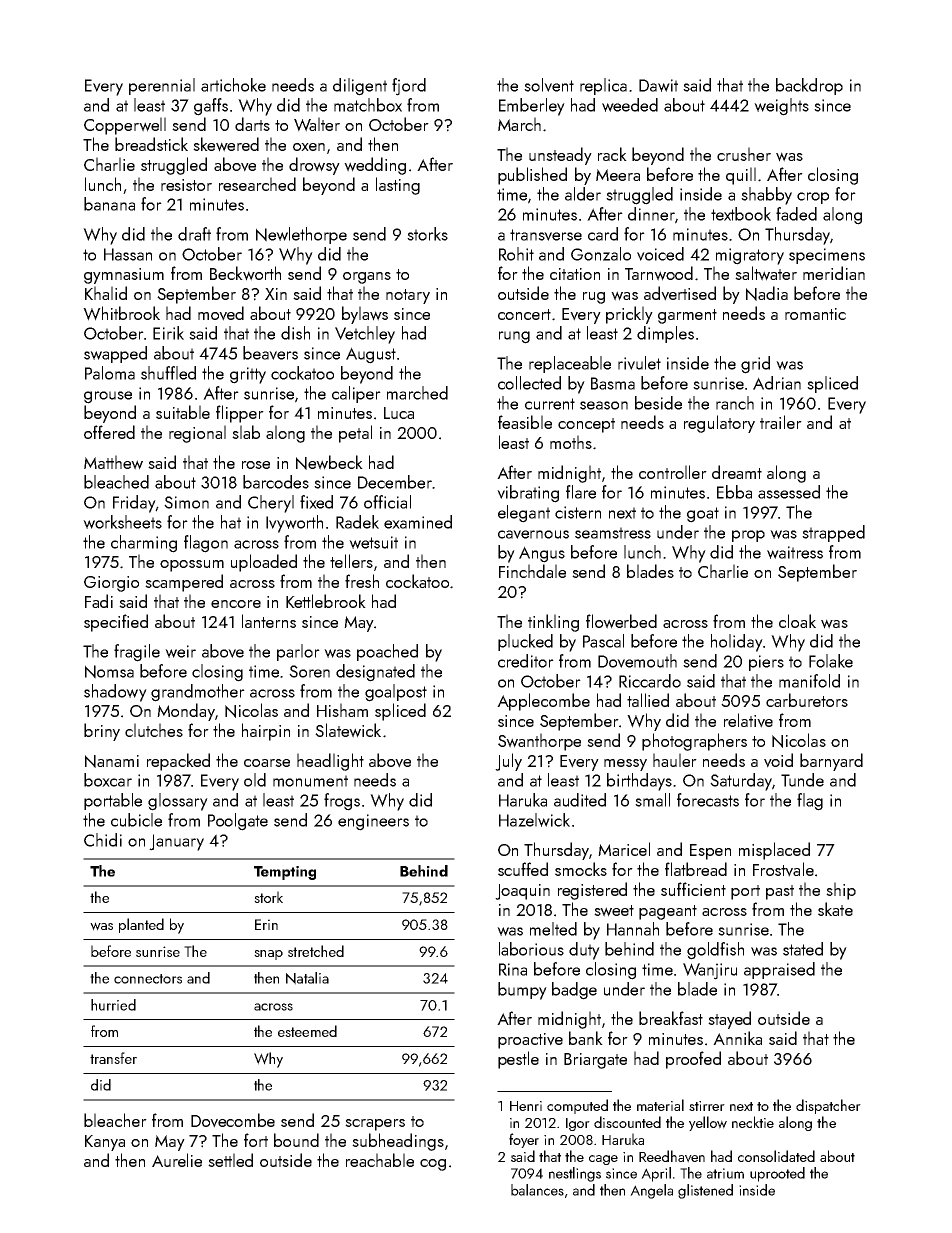 The width and height of the image is (952, 1233). Describe the element at coordinates (115, 1120) in the image. I see `bleacher` at that location.
